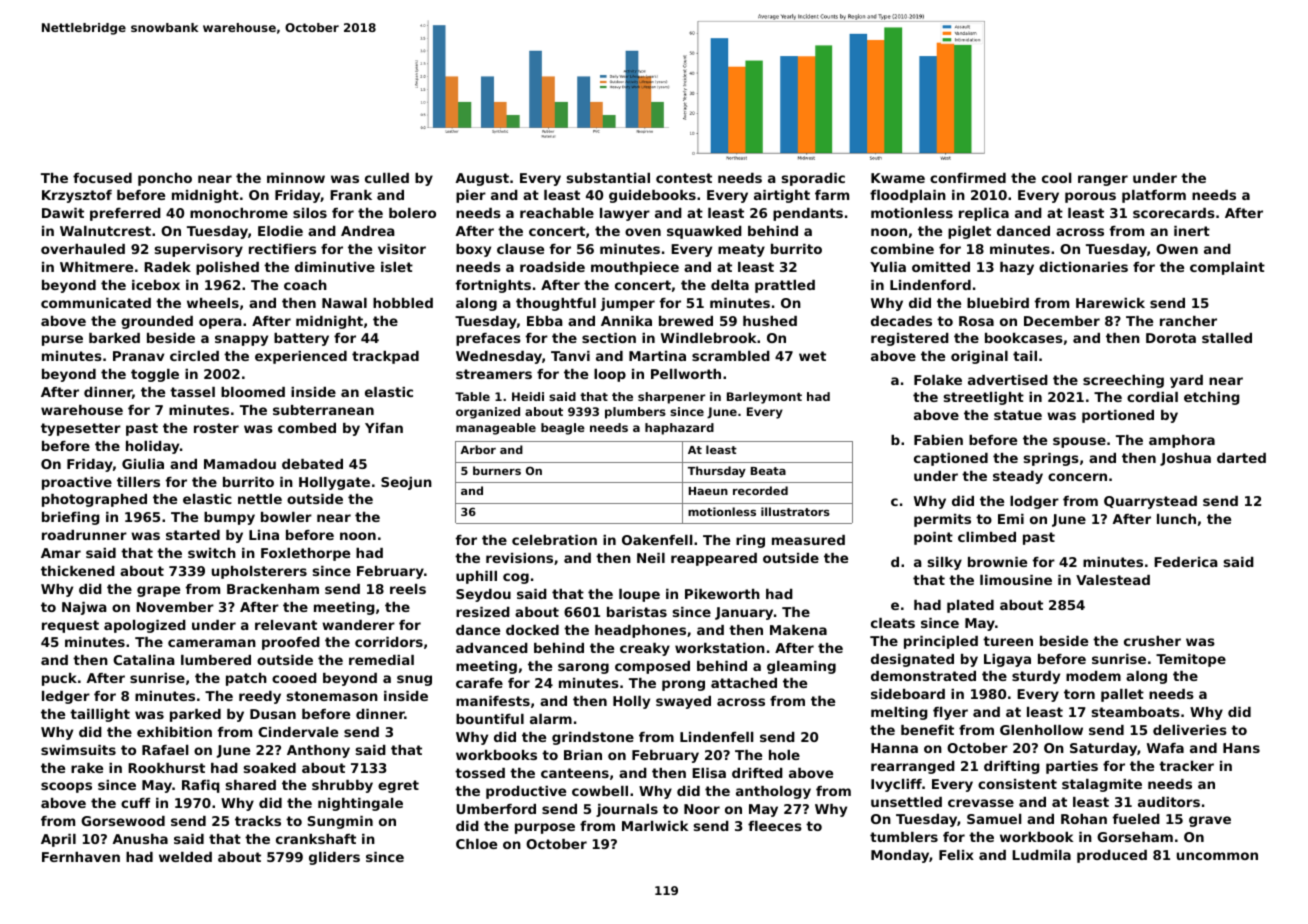 The height and width of the image is (924, 1308). What do you see at coordinates (532, 630) in the image?
I see `docked` at bounding box center [532, 630].
